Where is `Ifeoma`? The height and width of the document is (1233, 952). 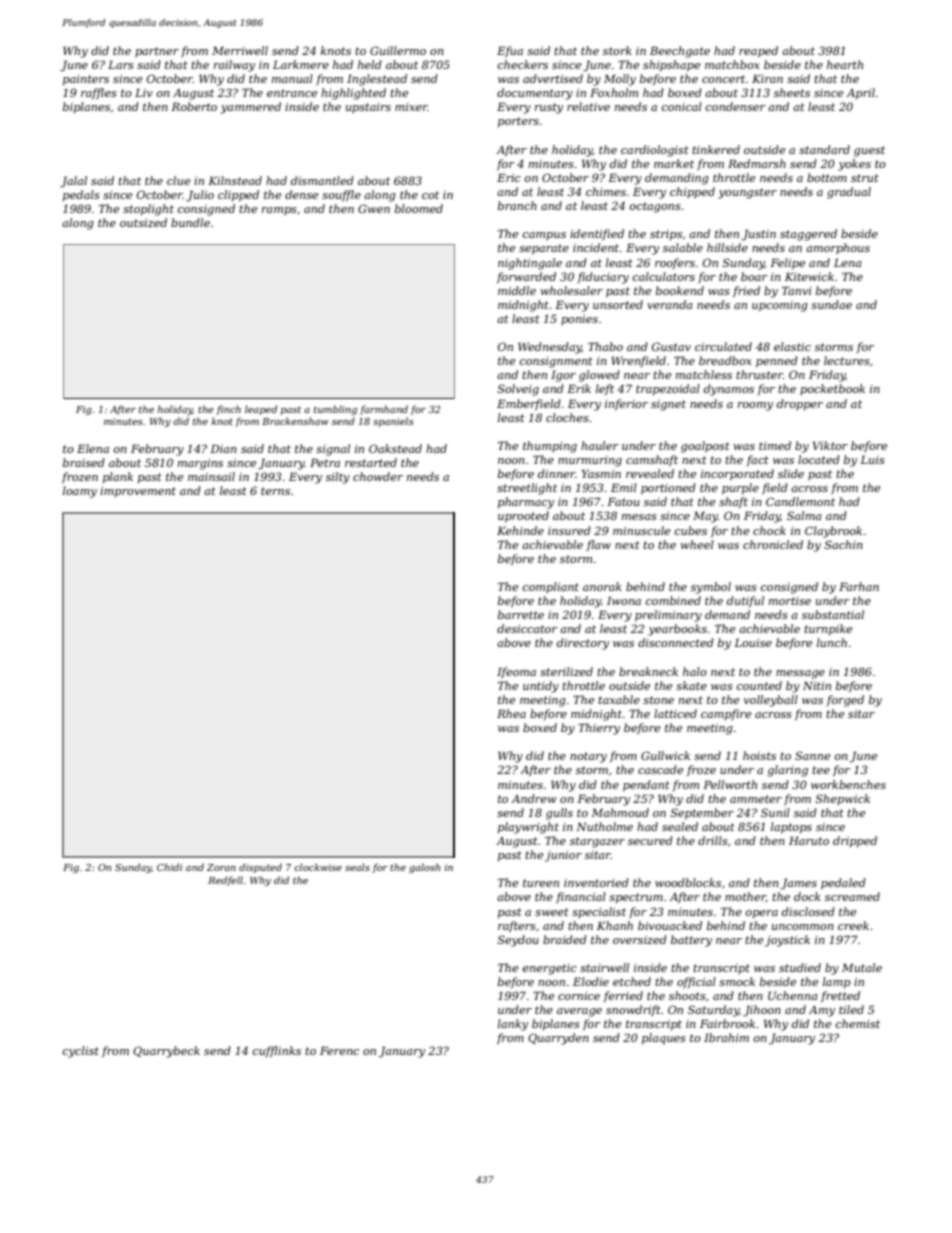
Ifeoma is located at coordinates (516, 673).
